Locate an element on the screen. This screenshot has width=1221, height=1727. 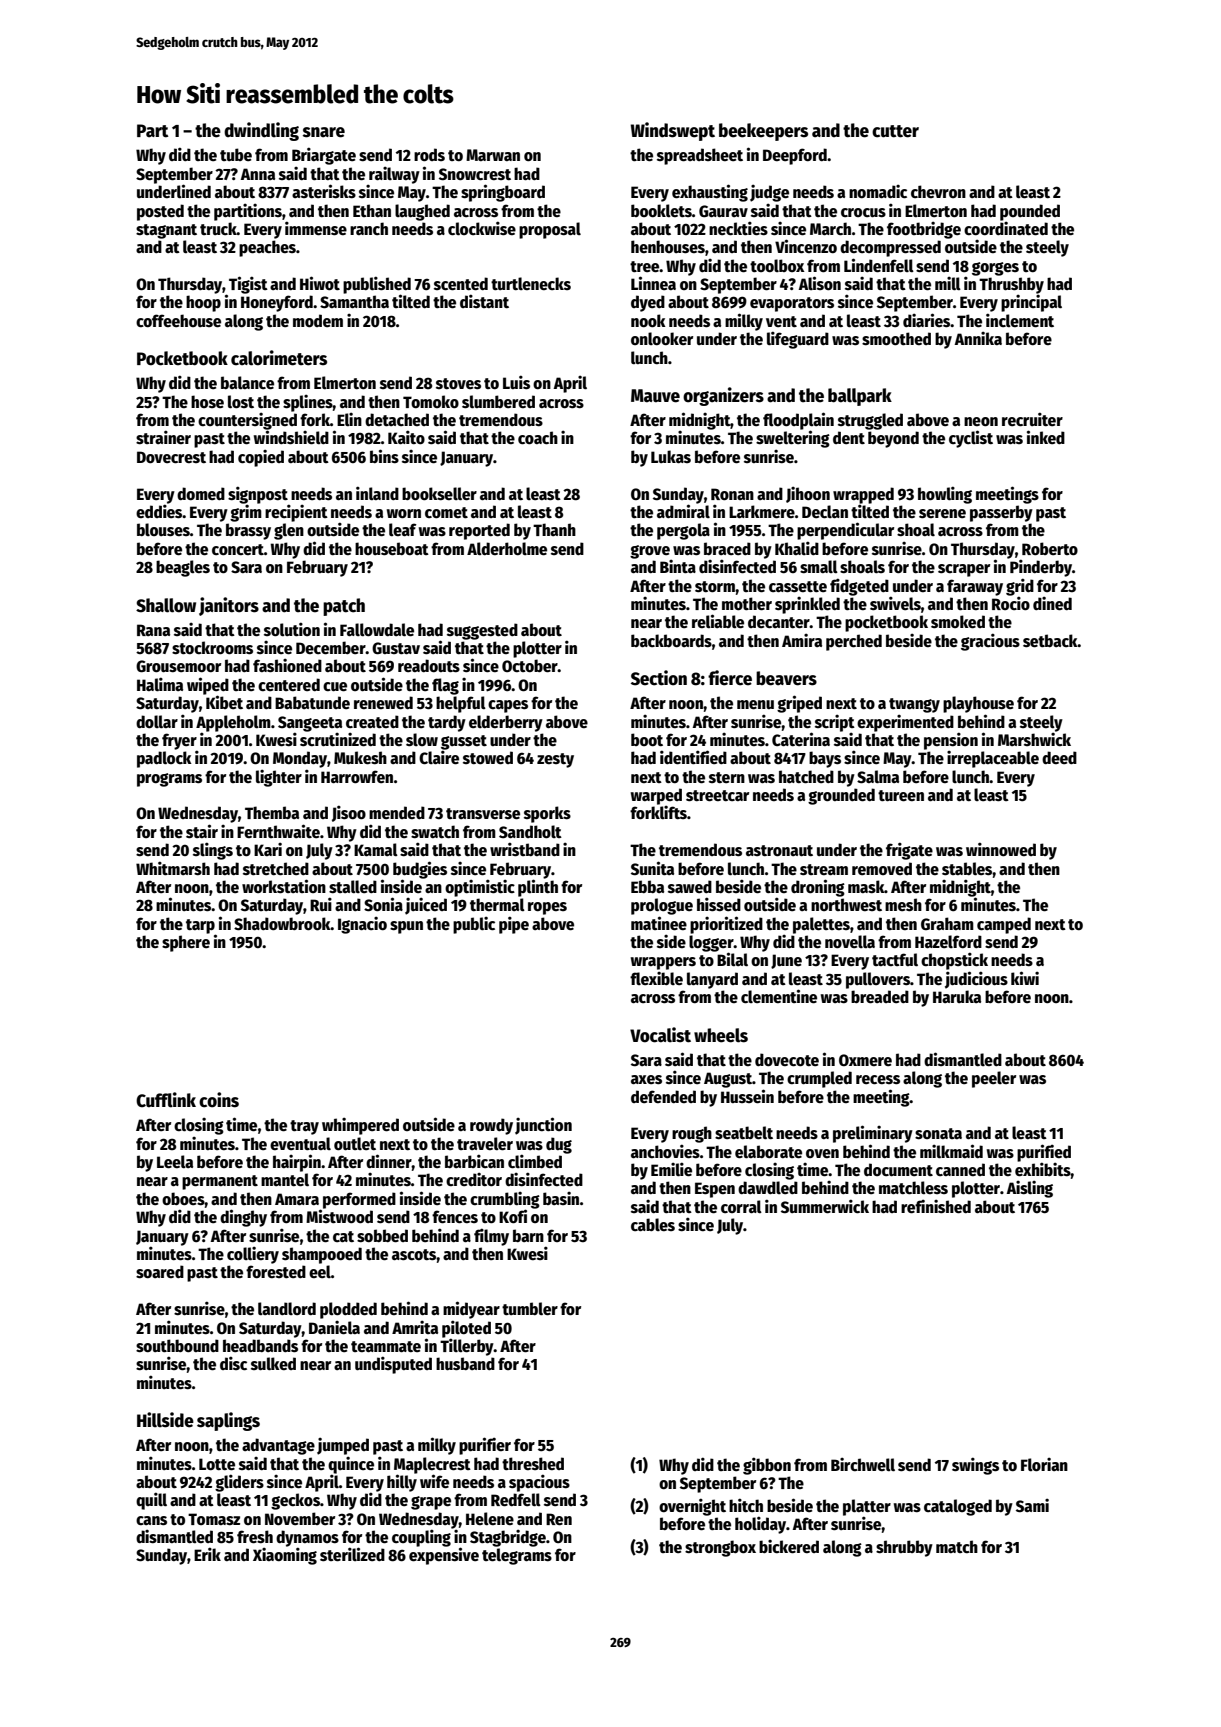
dwindling is located at coordinates (261, 131).
